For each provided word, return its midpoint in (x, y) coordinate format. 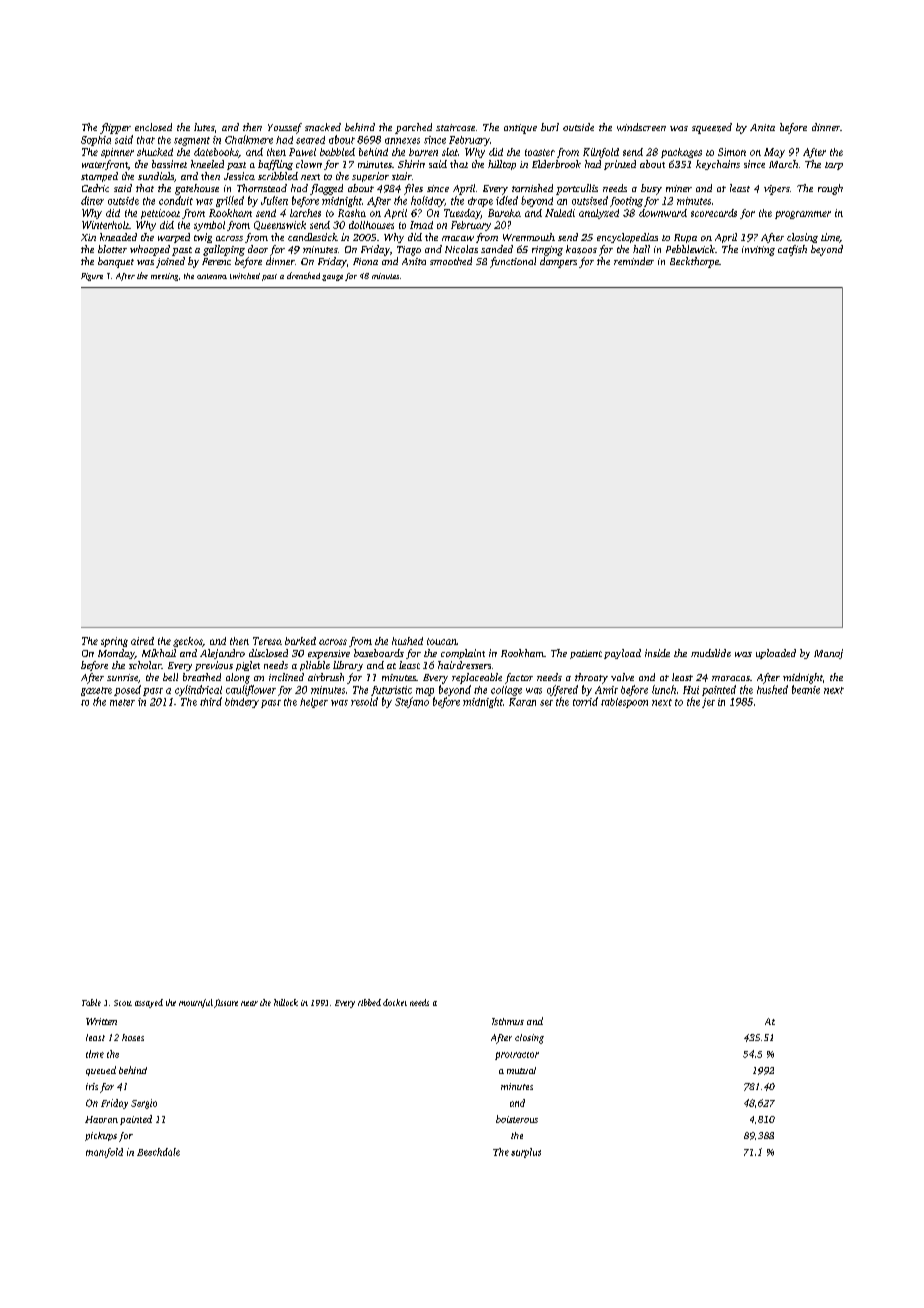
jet (708, 703)
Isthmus (508, 1021)
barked (300, 641)
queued (101, 1071)
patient (586, 654)
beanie (806, 689)
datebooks (216, 153)
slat (450, 152)
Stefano (412, 702)
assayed (149, 1003)
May (774, 153)
